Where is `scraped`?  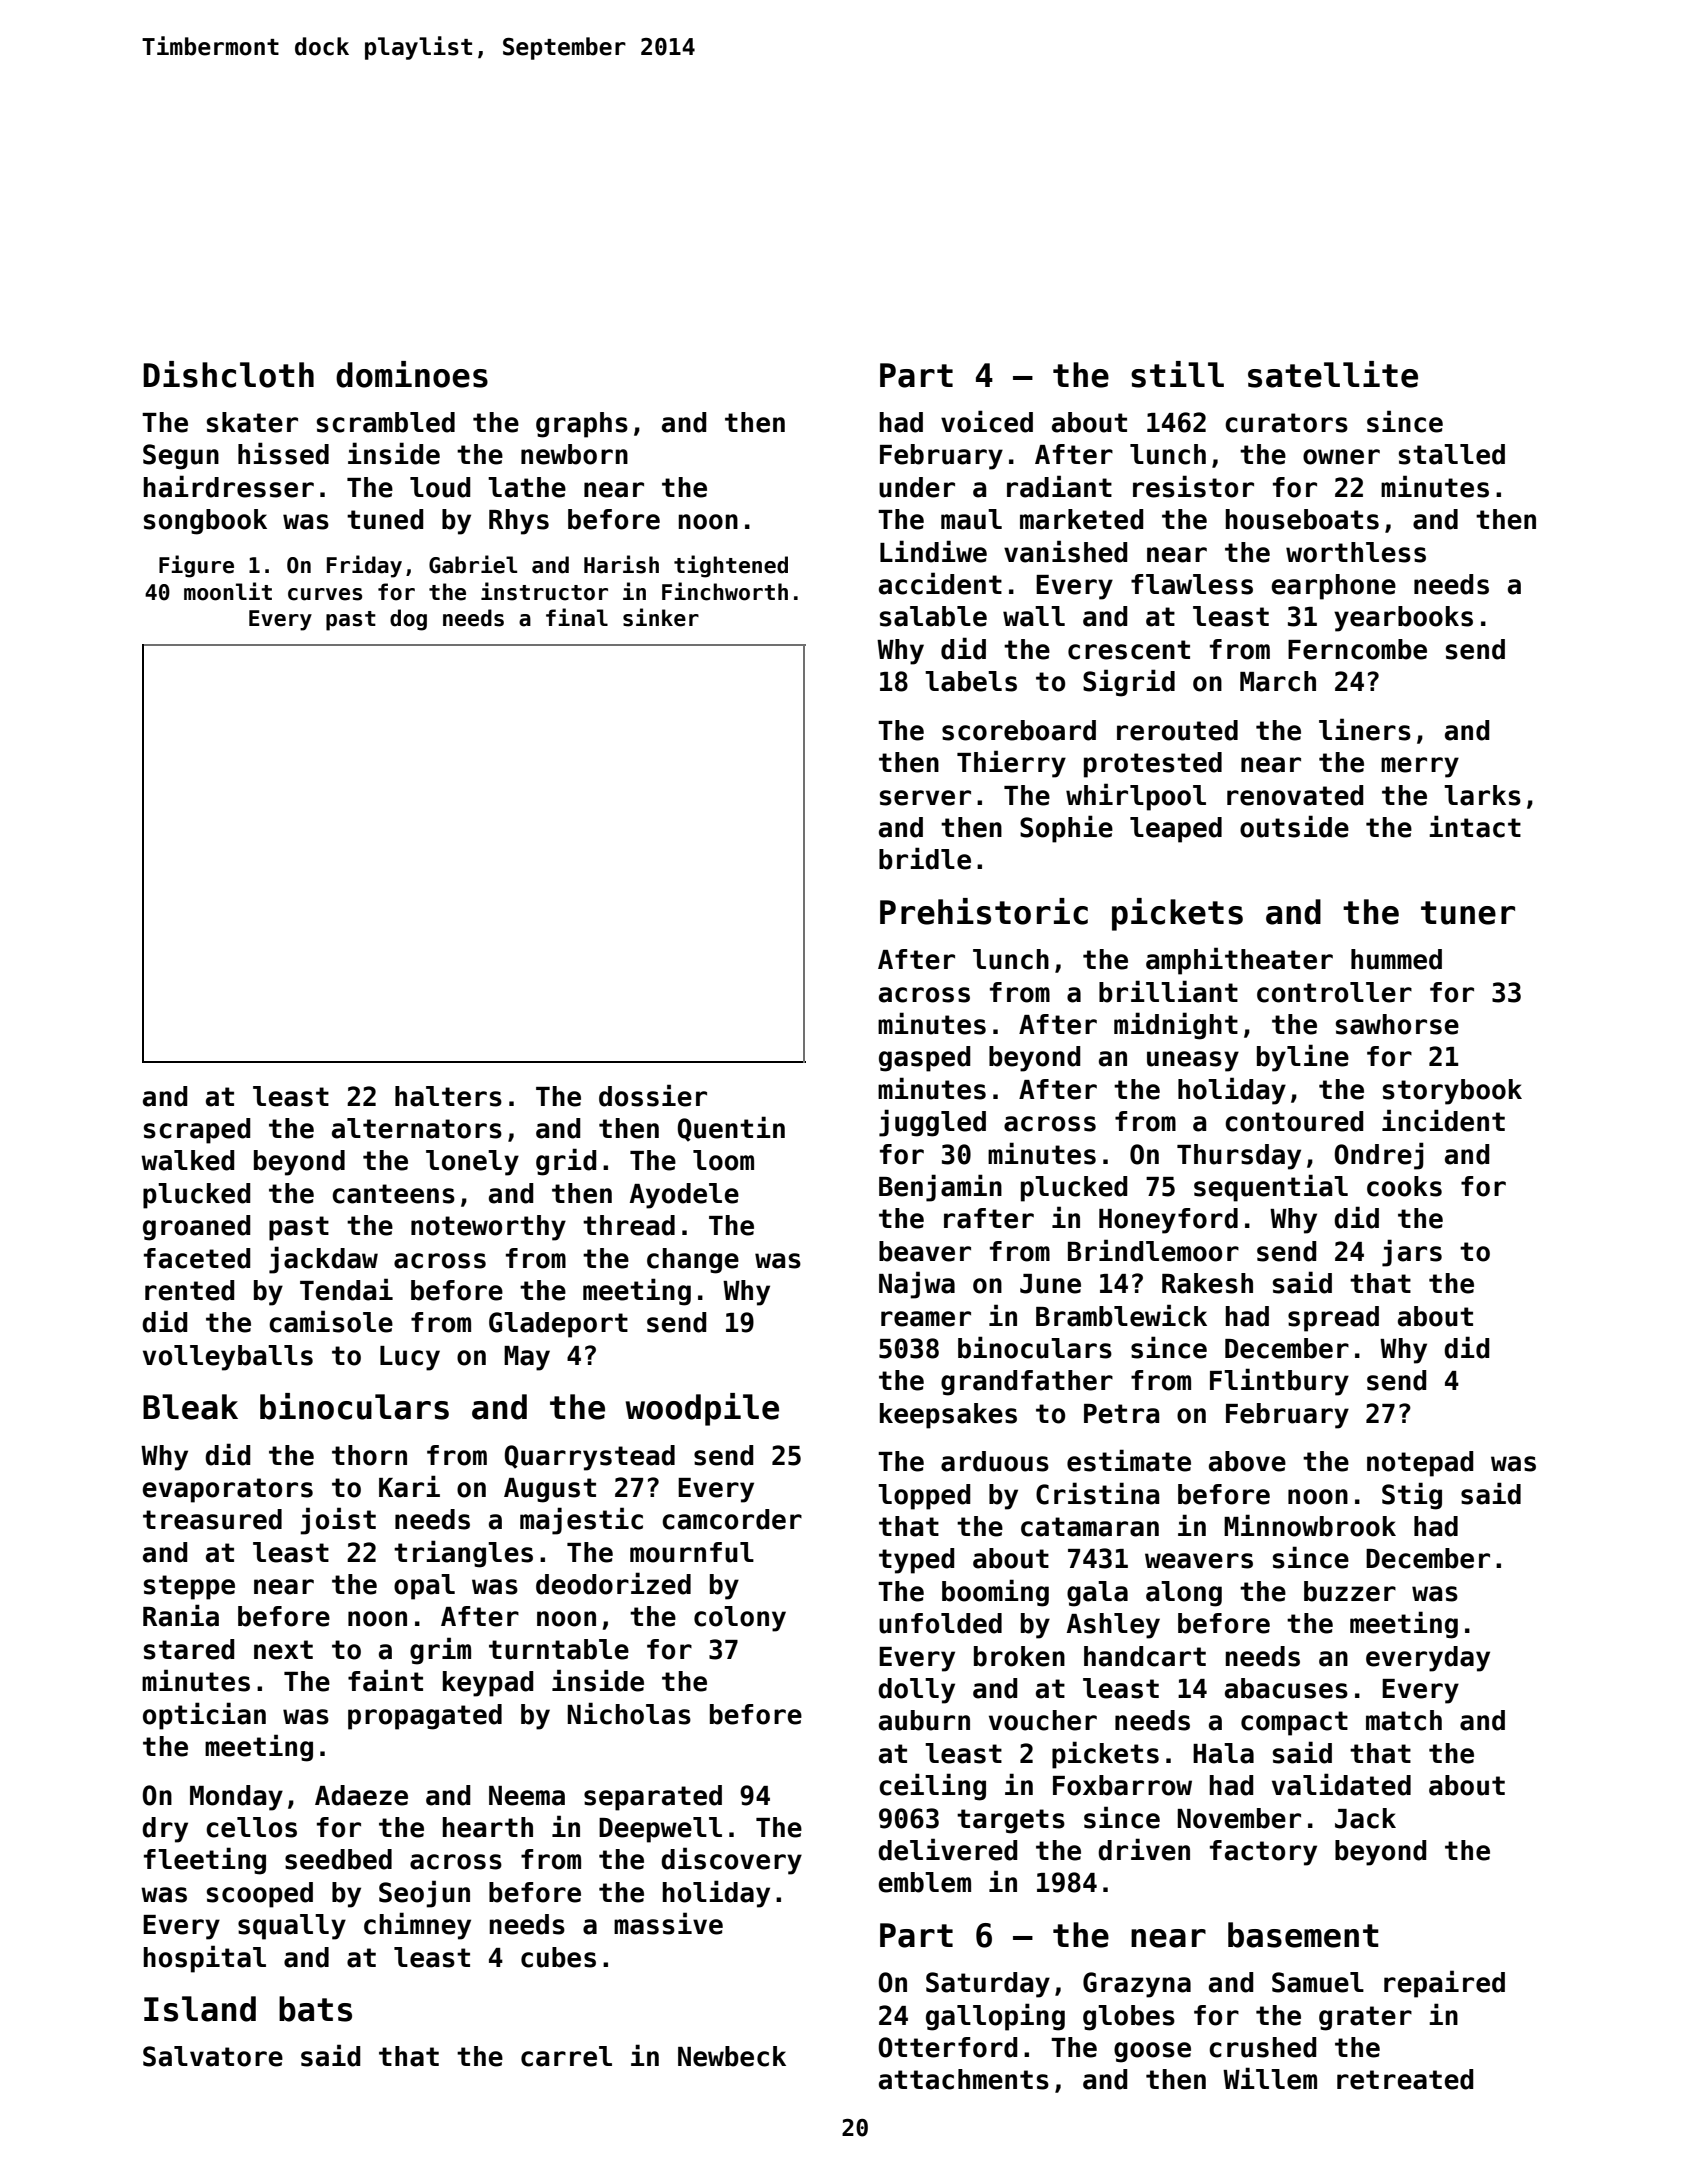
scraped is located at coordinates (197, 1131).
